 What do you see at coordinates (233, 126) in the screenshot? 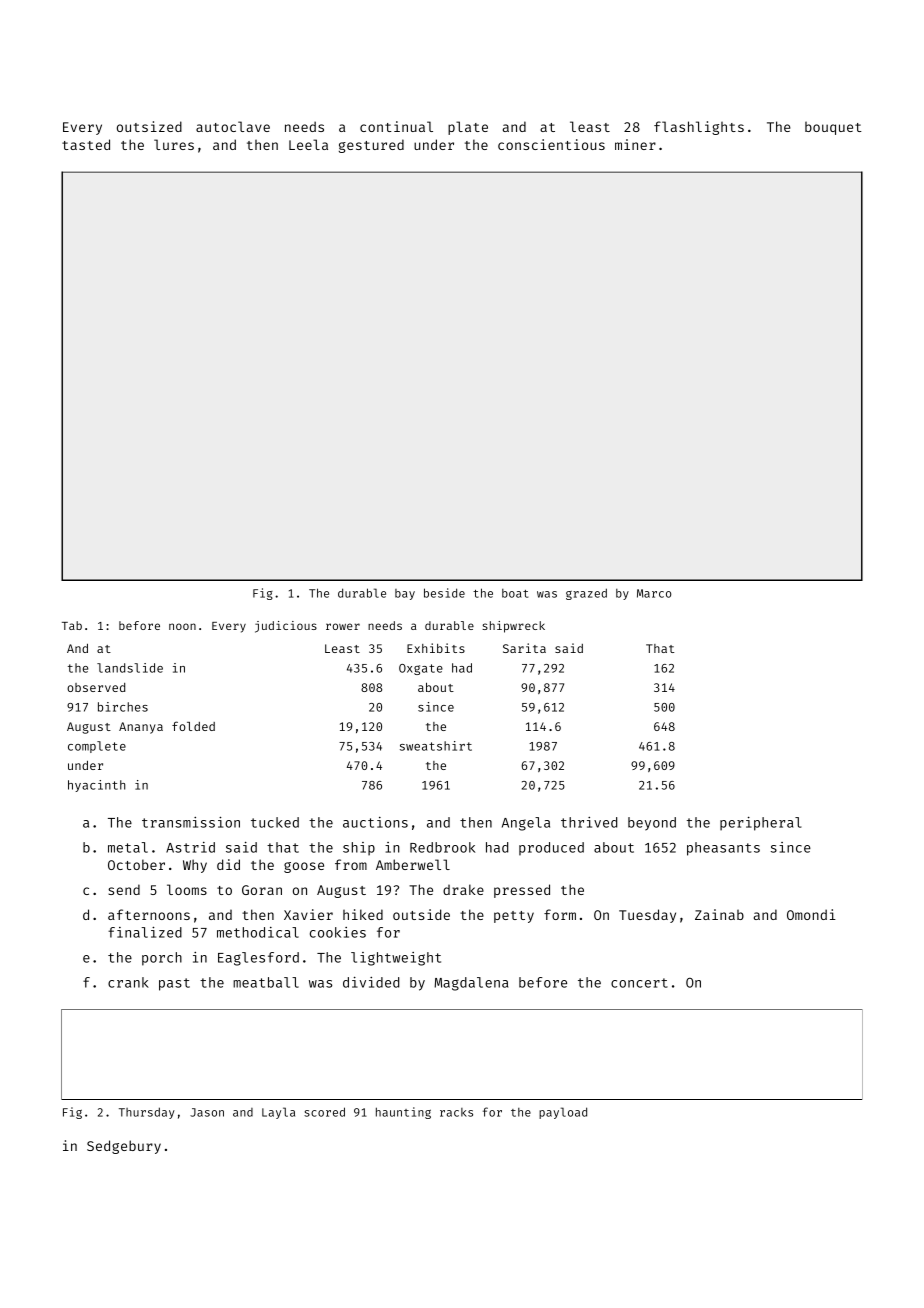
I see `autoclave` at bounding box center [233, 126].
